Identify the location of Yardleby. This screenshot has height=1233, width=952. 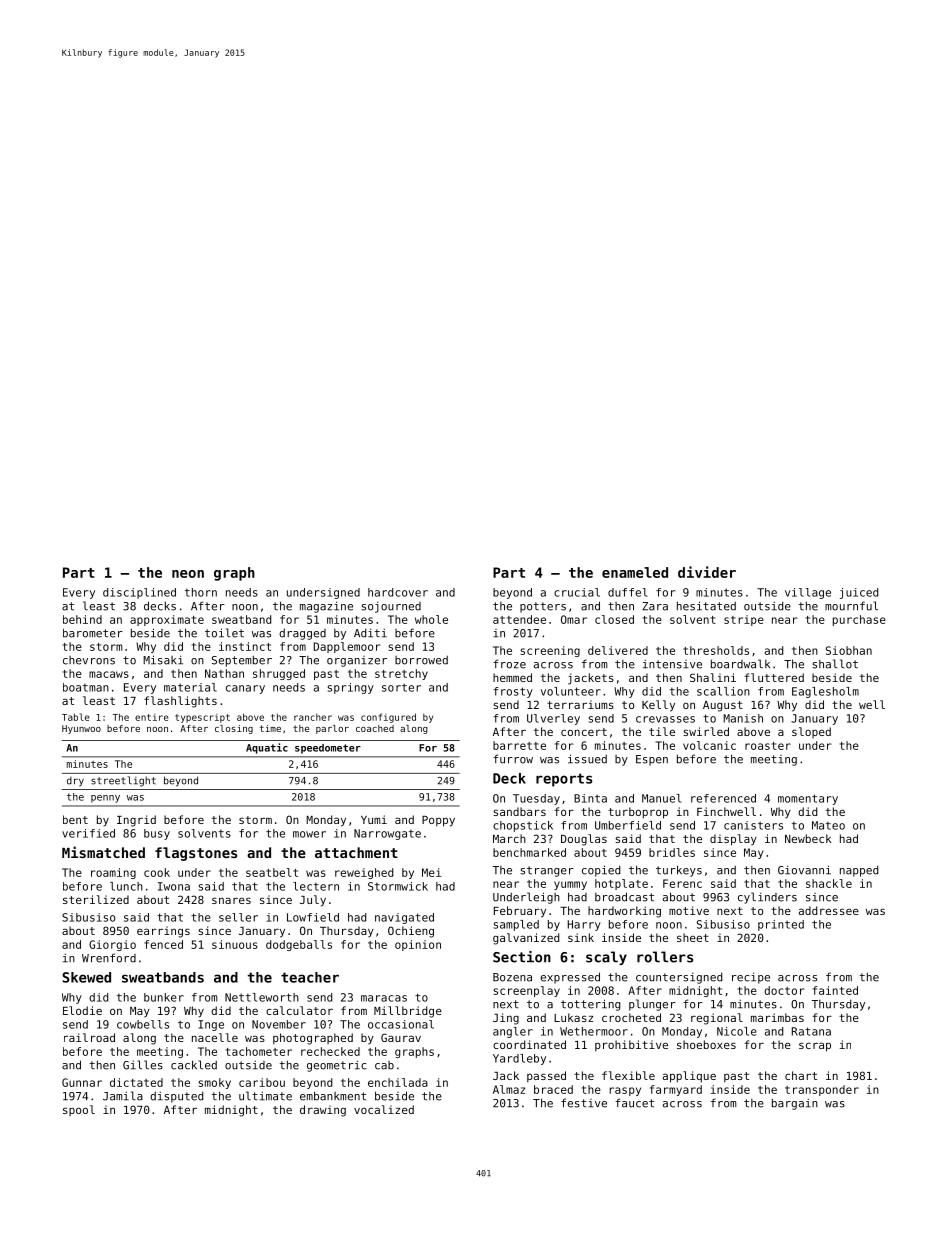
(519, 1059).
